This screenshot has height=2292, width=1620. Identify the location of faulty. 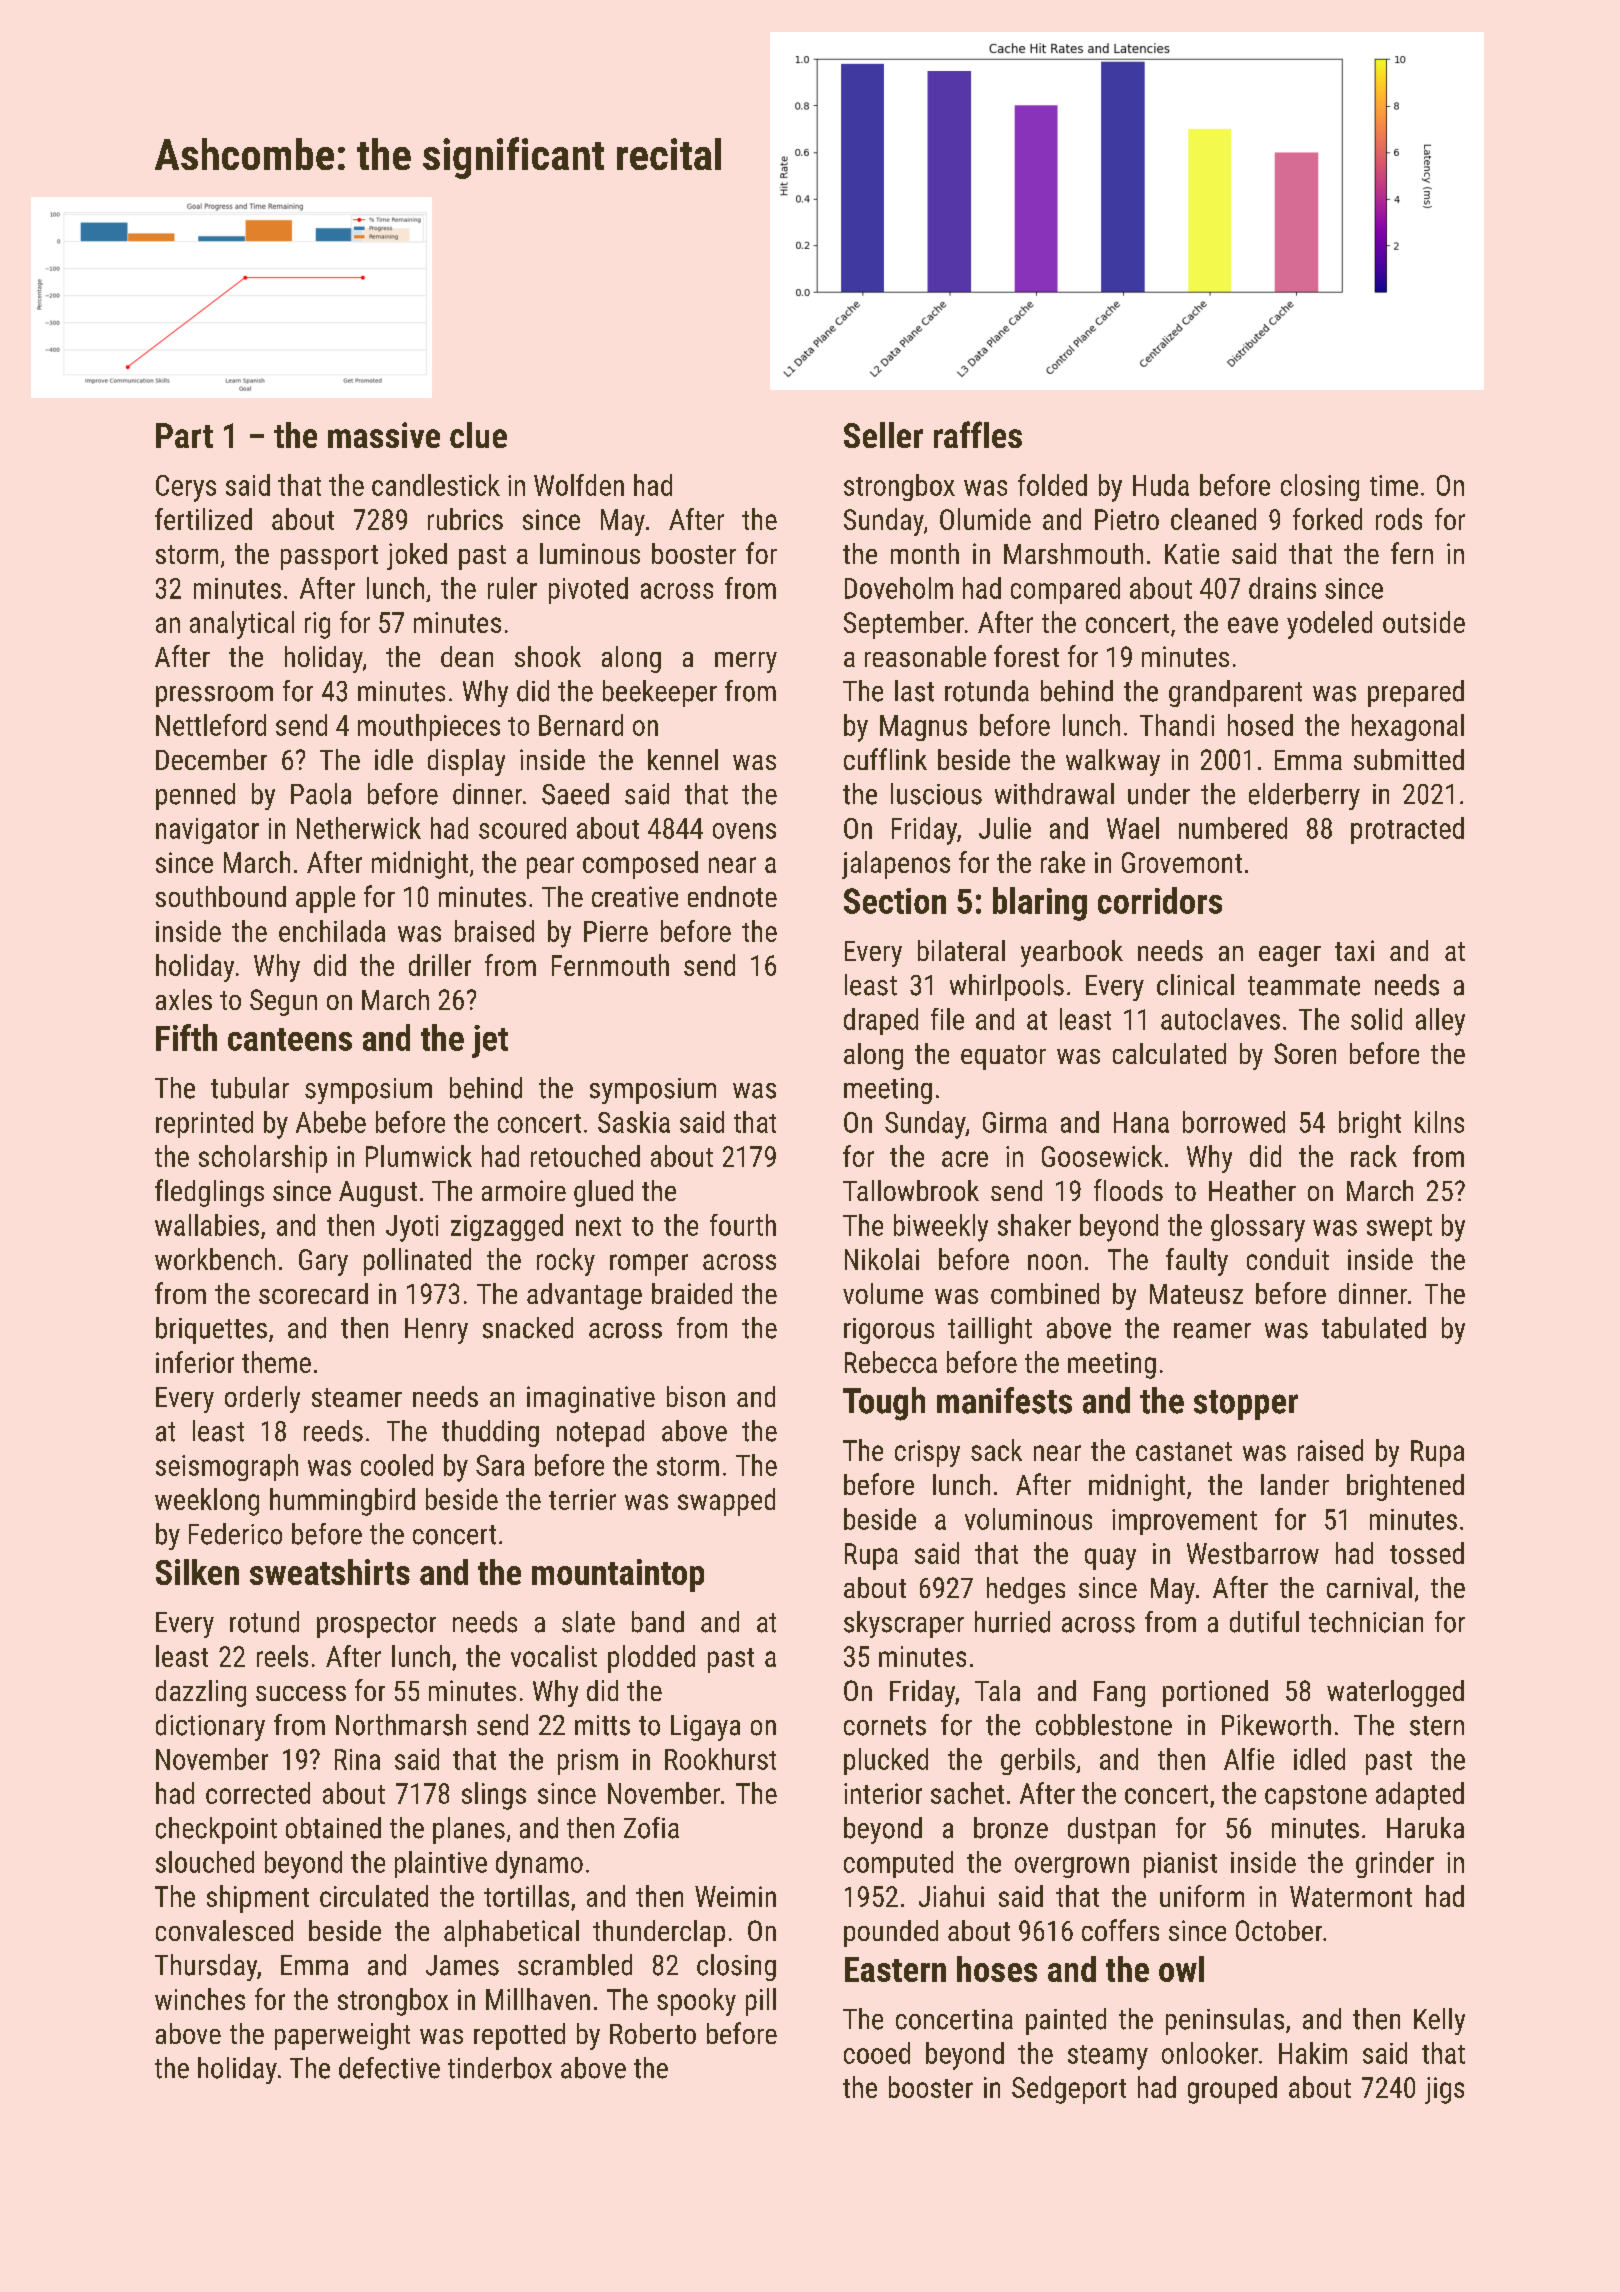
(1197, 1262).
